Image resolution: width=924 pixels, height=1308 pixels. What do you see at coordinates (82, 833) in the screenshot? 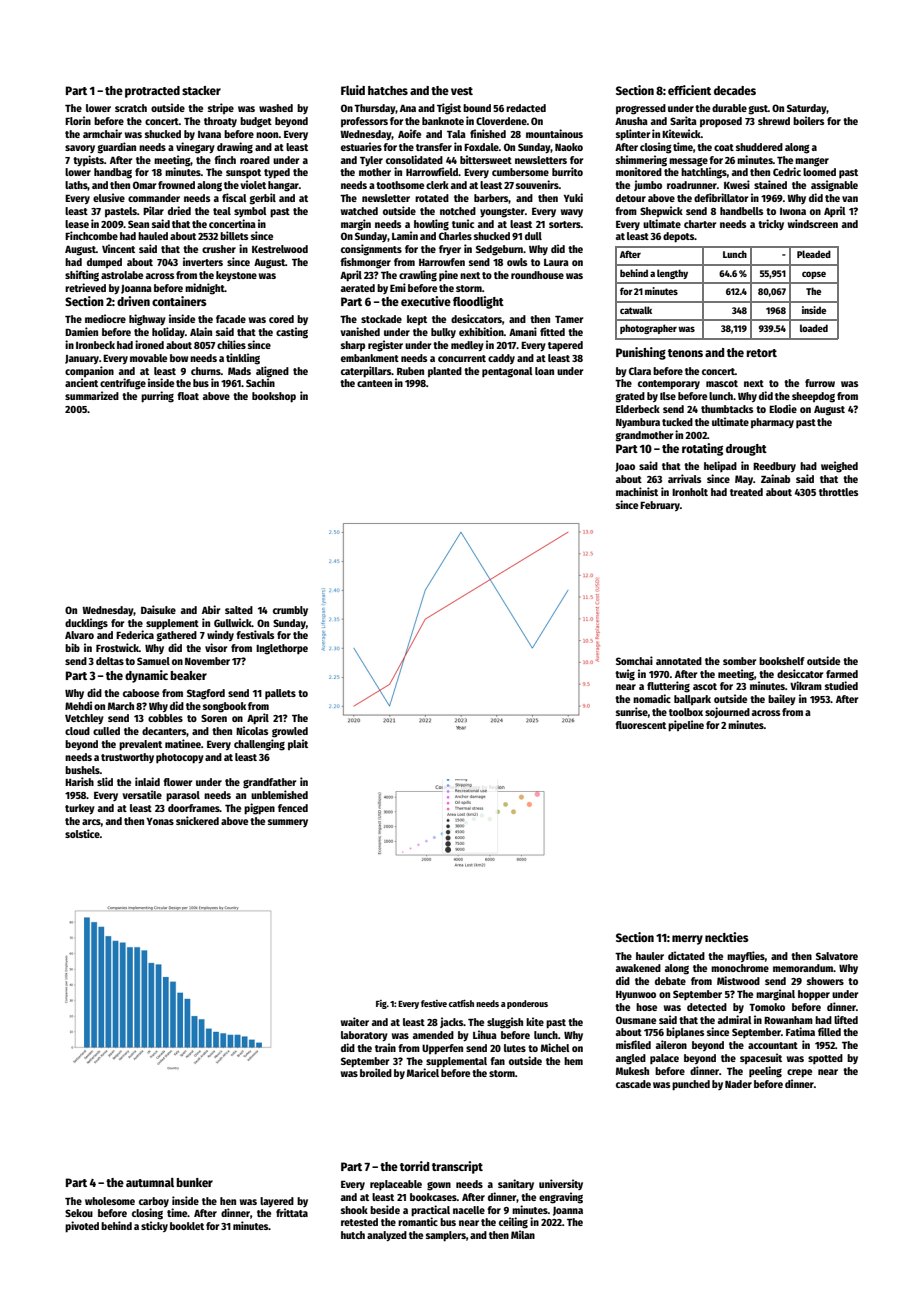
I see `solstice` at bounding box center [82, 833].
